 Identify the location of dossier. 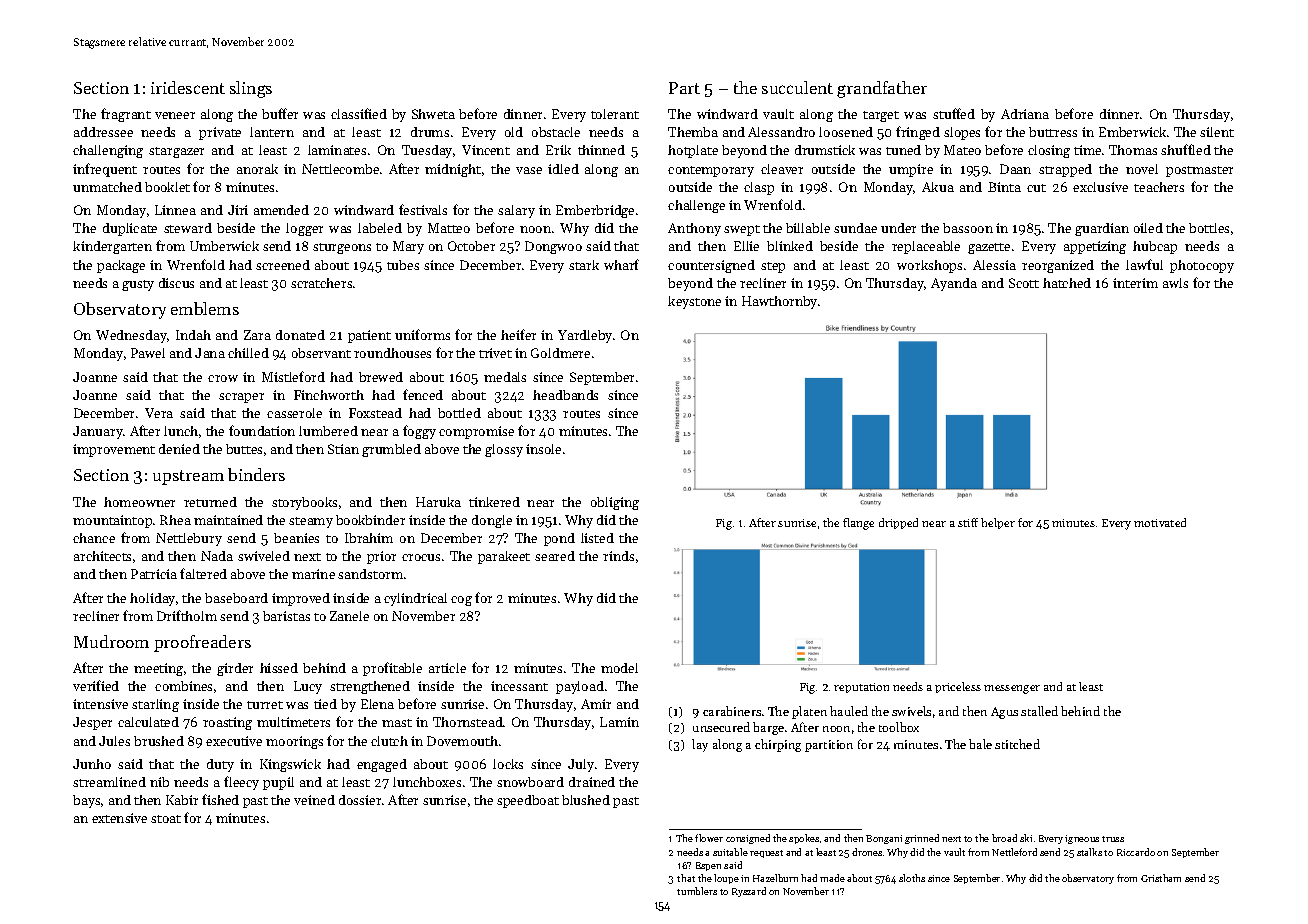
(360, 800).
